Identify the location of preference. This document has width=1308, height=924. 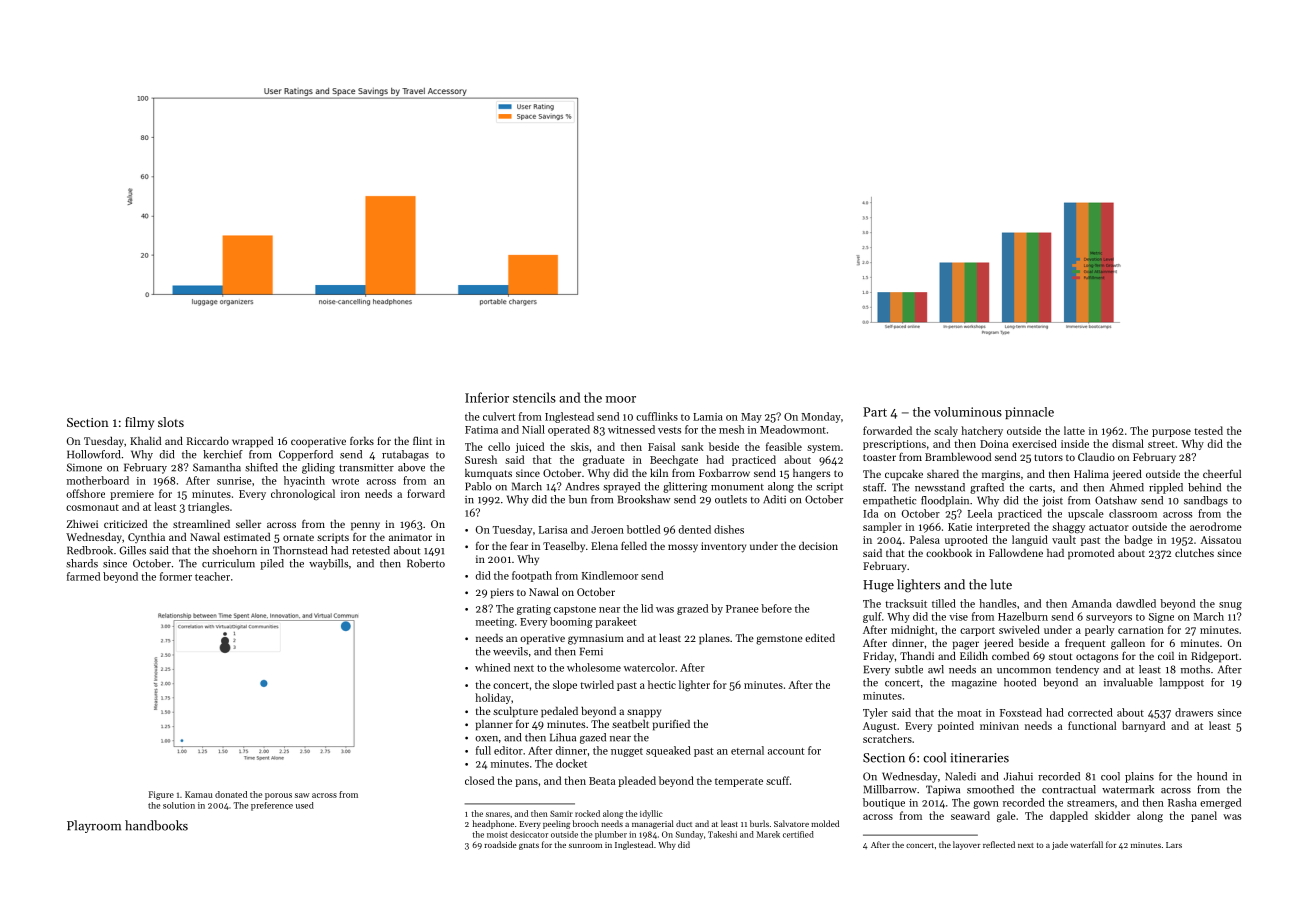
(272, 806).
